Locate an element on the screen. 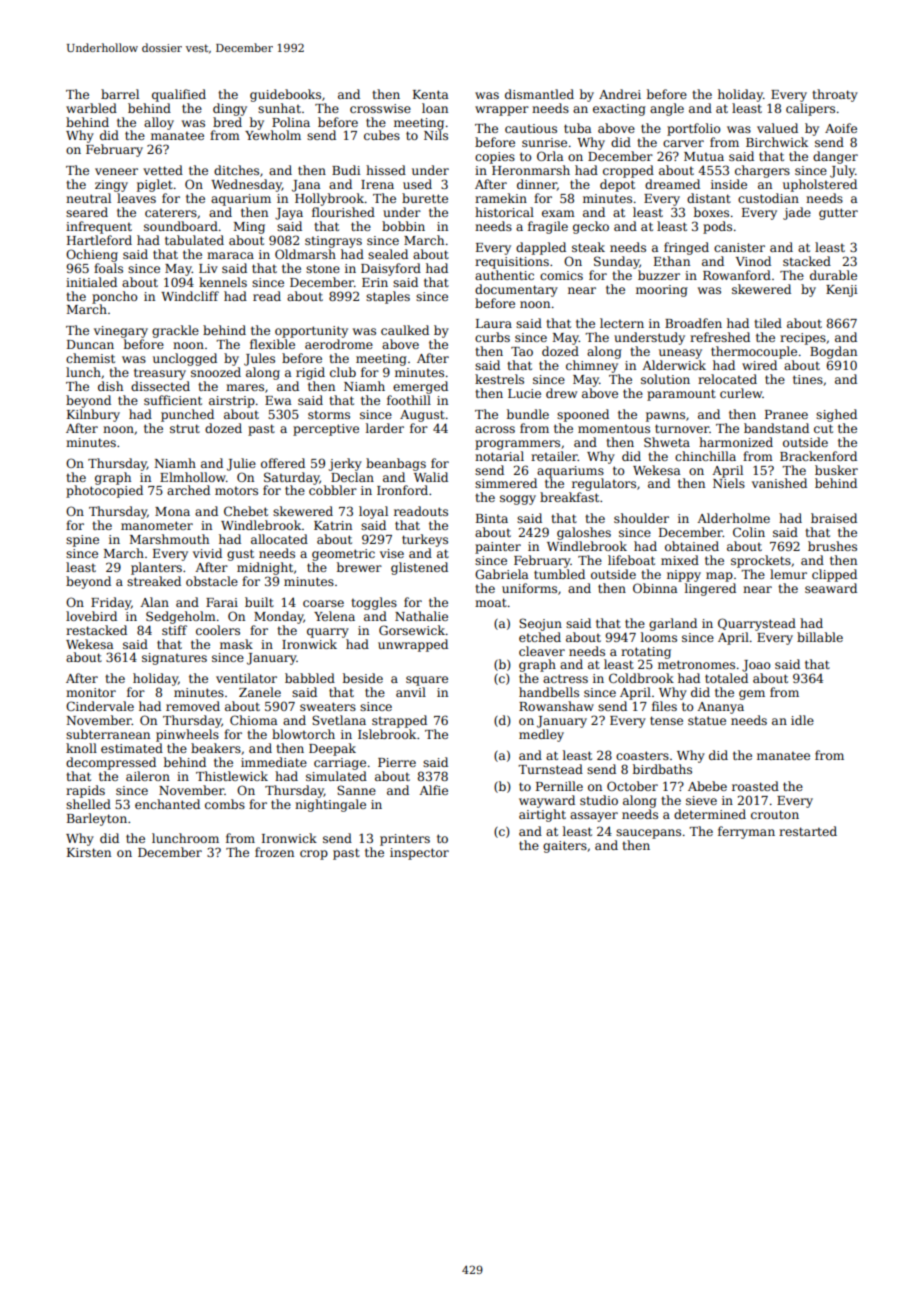 The width and height of the screenshot is (924, 1308). Kirsten is located at coordinates (89, 852).
